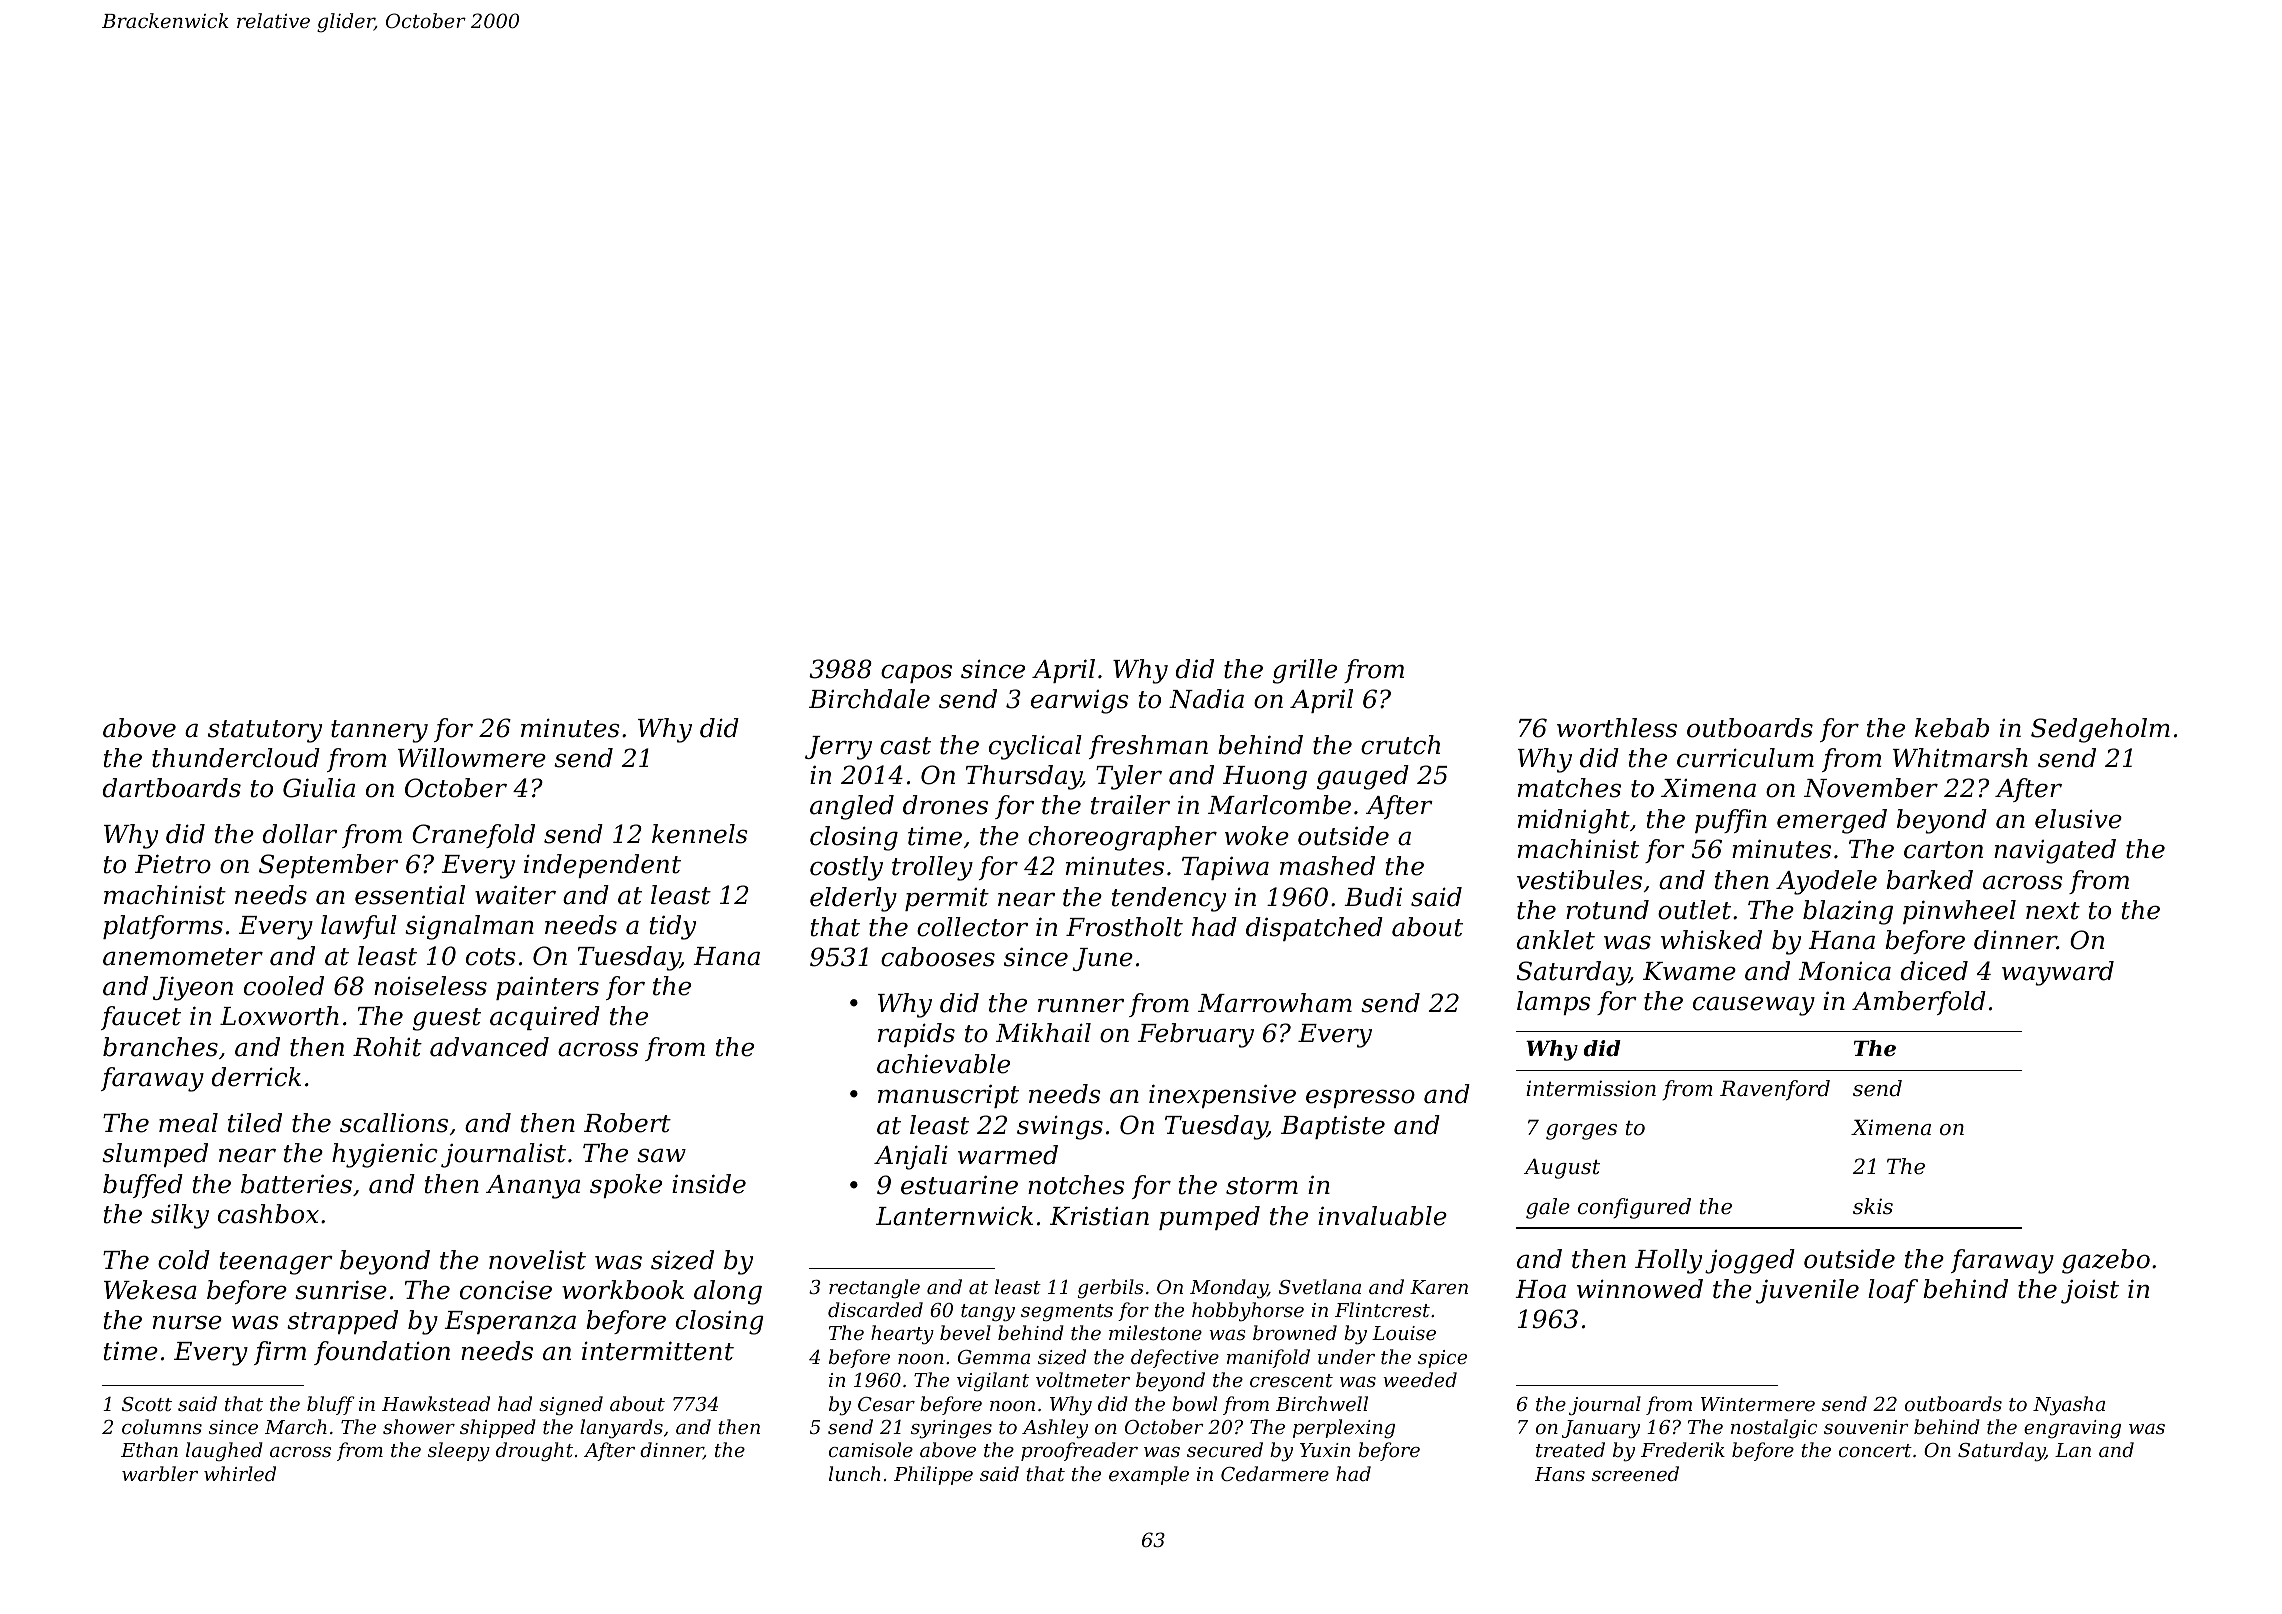 The height and width of the page is (1614, 2282). What do you see at coordinates (1617, 728) in the page?
I see `worthless` at bounding box center [1617, 728].
